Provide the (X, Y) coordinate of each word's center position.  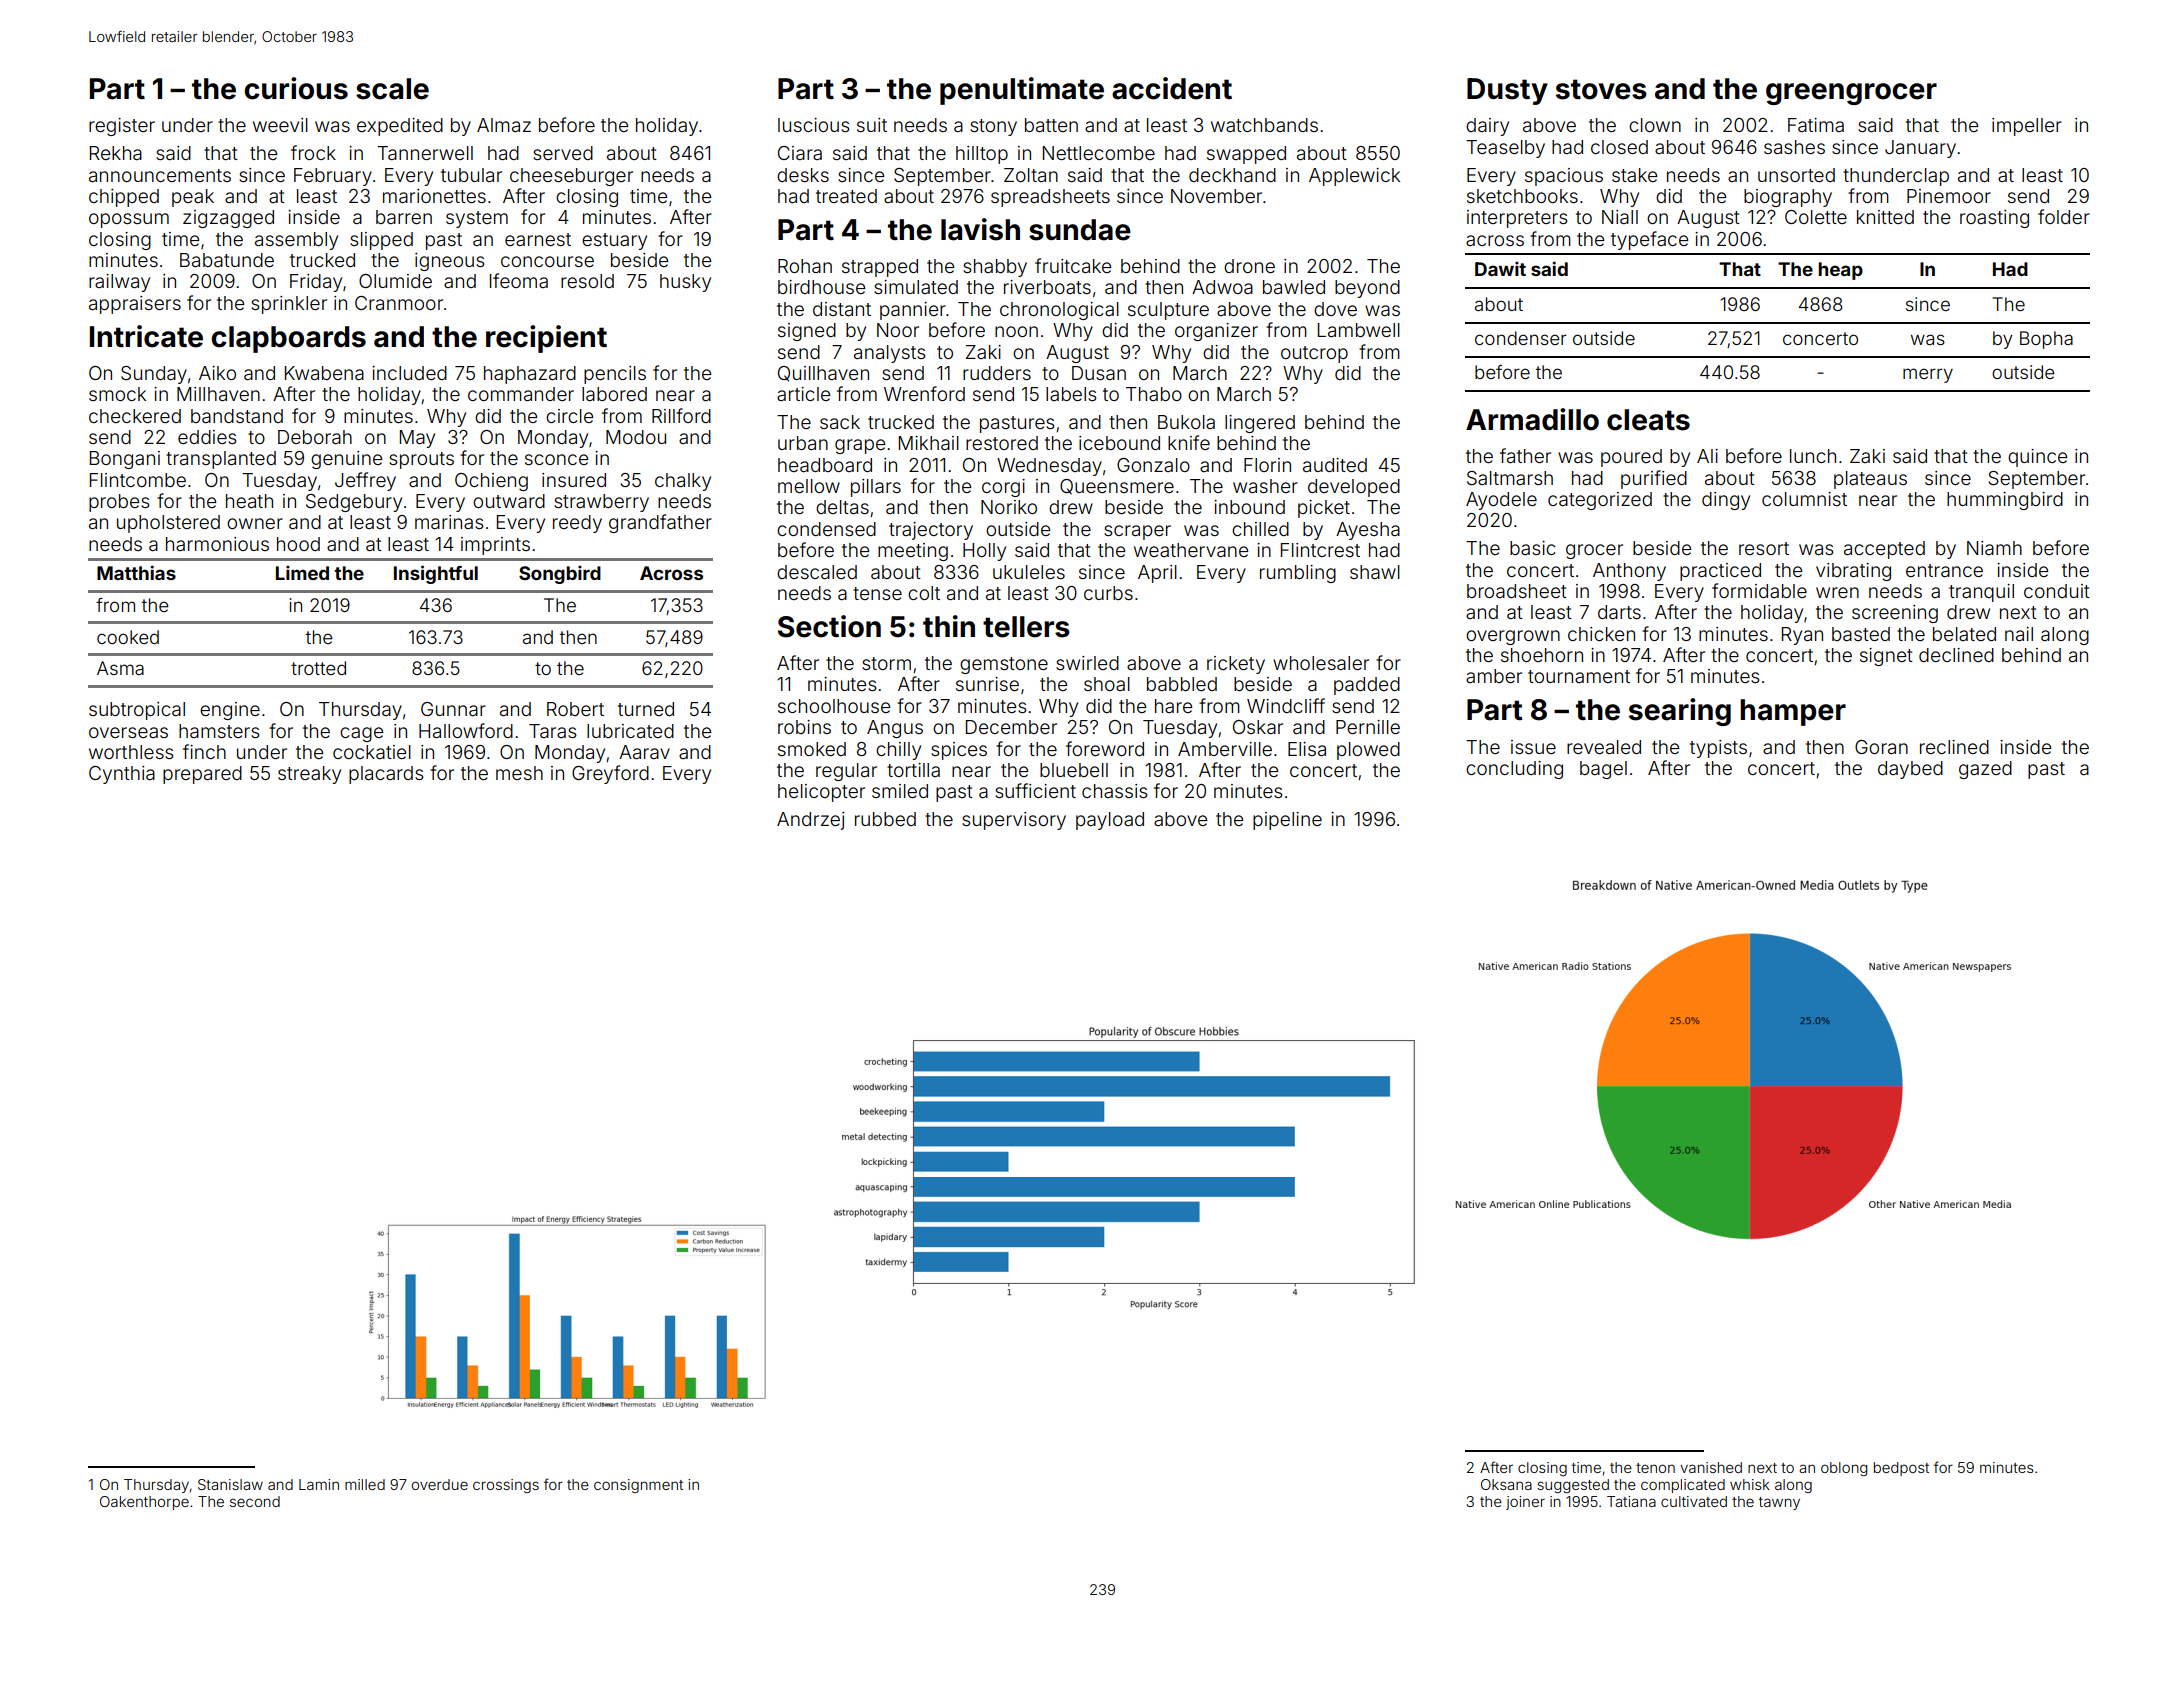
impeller (2027, 127)
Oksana (1506, 1484)
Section (829, 626)
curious (296, 88)
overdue (440, 1484)
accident (1172, 88)
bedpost (1901, 1469)
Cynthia (122, 775)
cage (361, 734)
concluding (1514, 770)
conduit (2057, 591)
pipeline (1287, 821)
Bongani (125, 460)
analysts (890, 354)
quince (2037, 458)
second (255, 1501)
